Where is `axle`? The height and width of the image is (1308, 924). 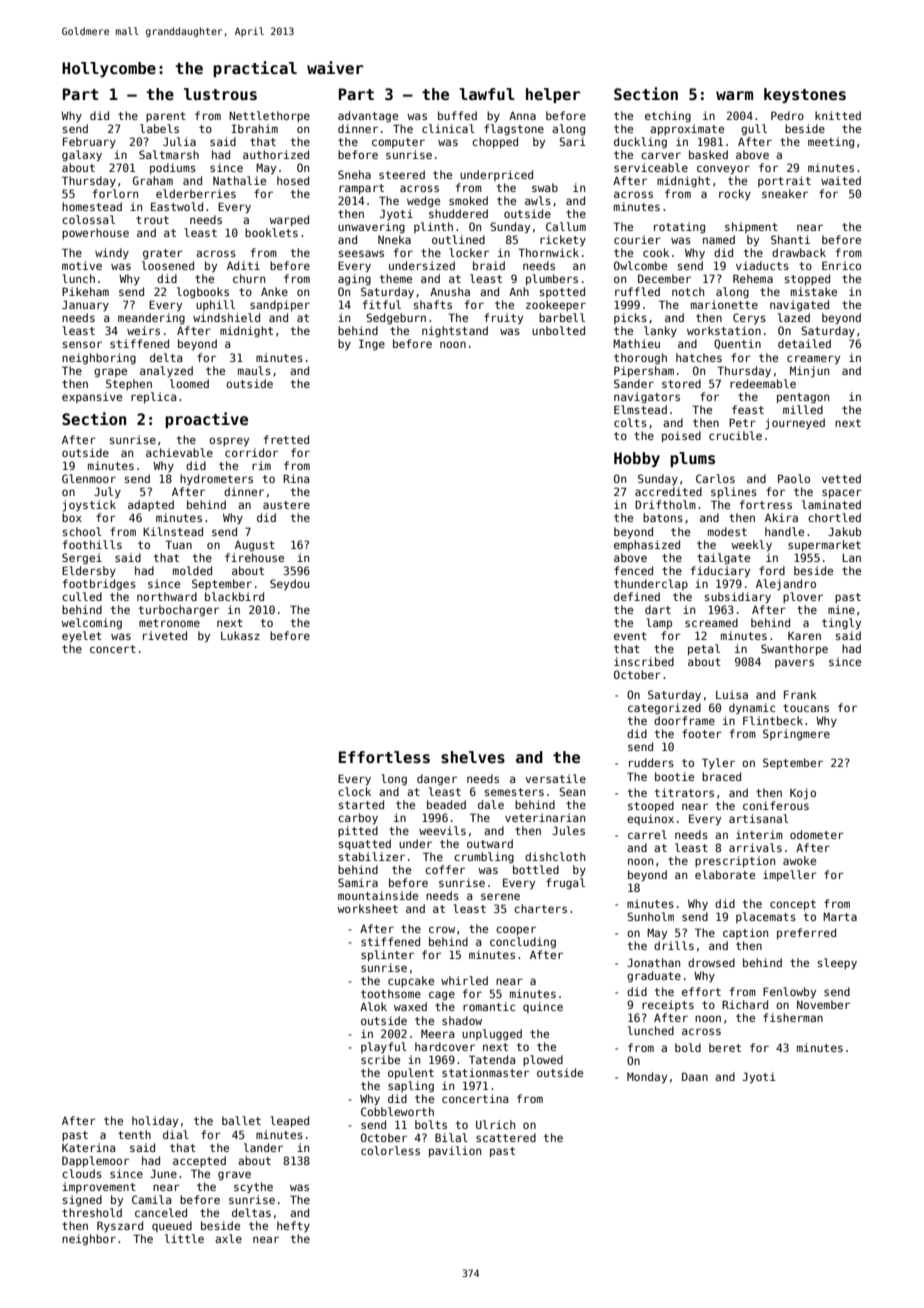
axle is located at coordinates (228, 1238).
